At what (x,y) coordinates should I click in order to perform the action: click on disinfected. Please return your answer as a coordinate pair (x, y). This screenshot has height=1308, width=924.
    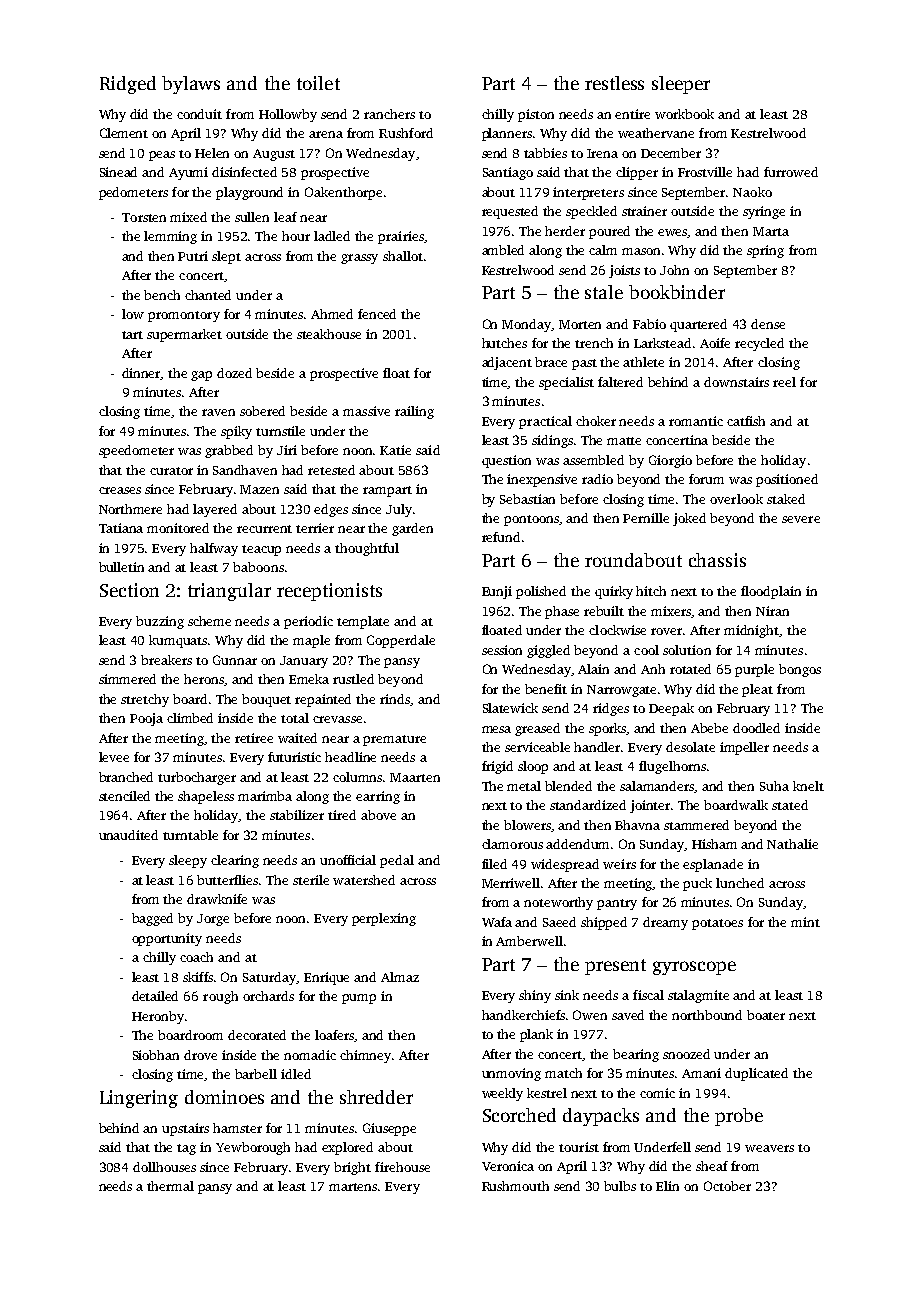
    Looking at the image, I should click on (244, 172).
